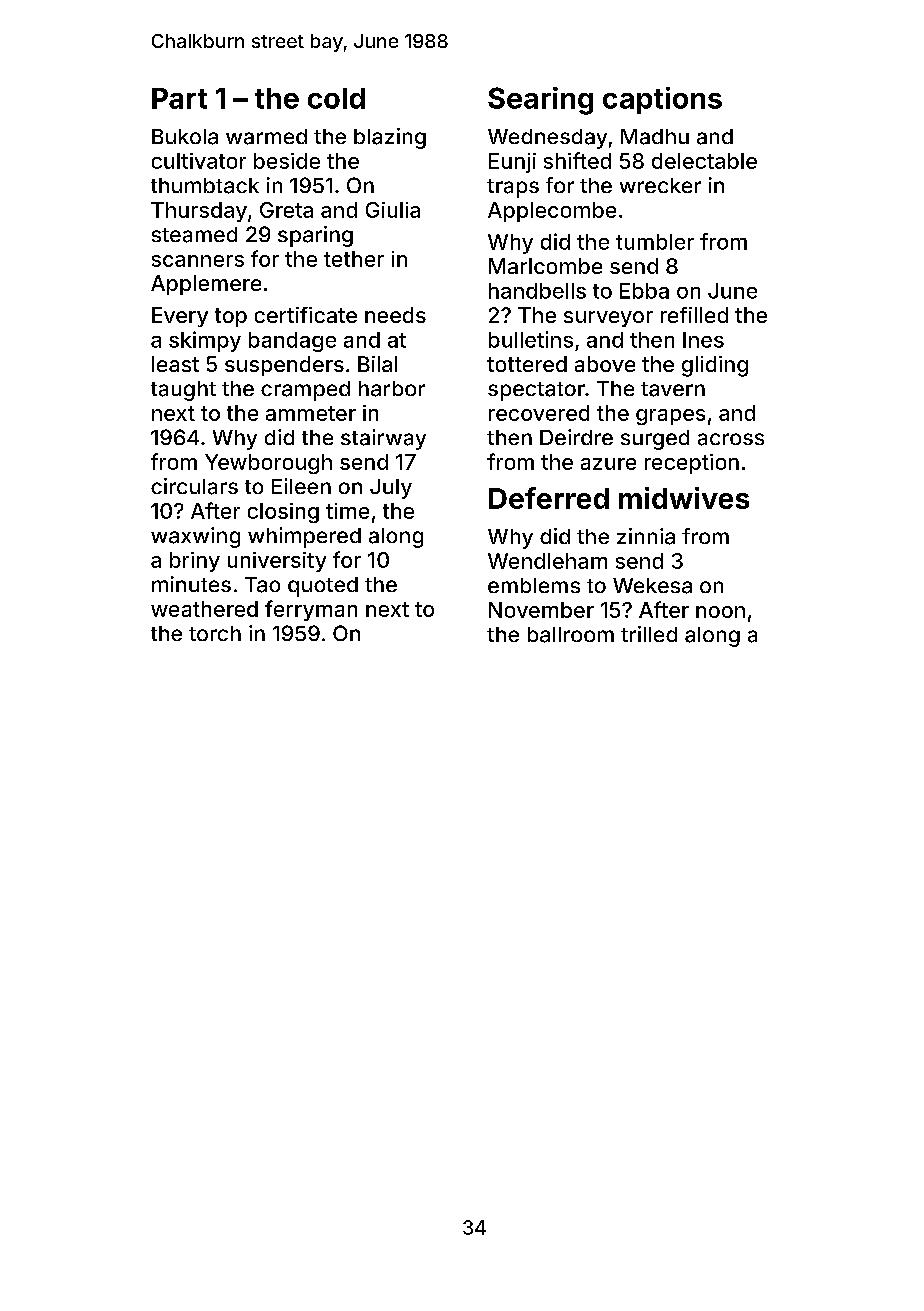  Describe the element at coordinates (199, 161) in the screenshot. I see `cultivator` at that location.
